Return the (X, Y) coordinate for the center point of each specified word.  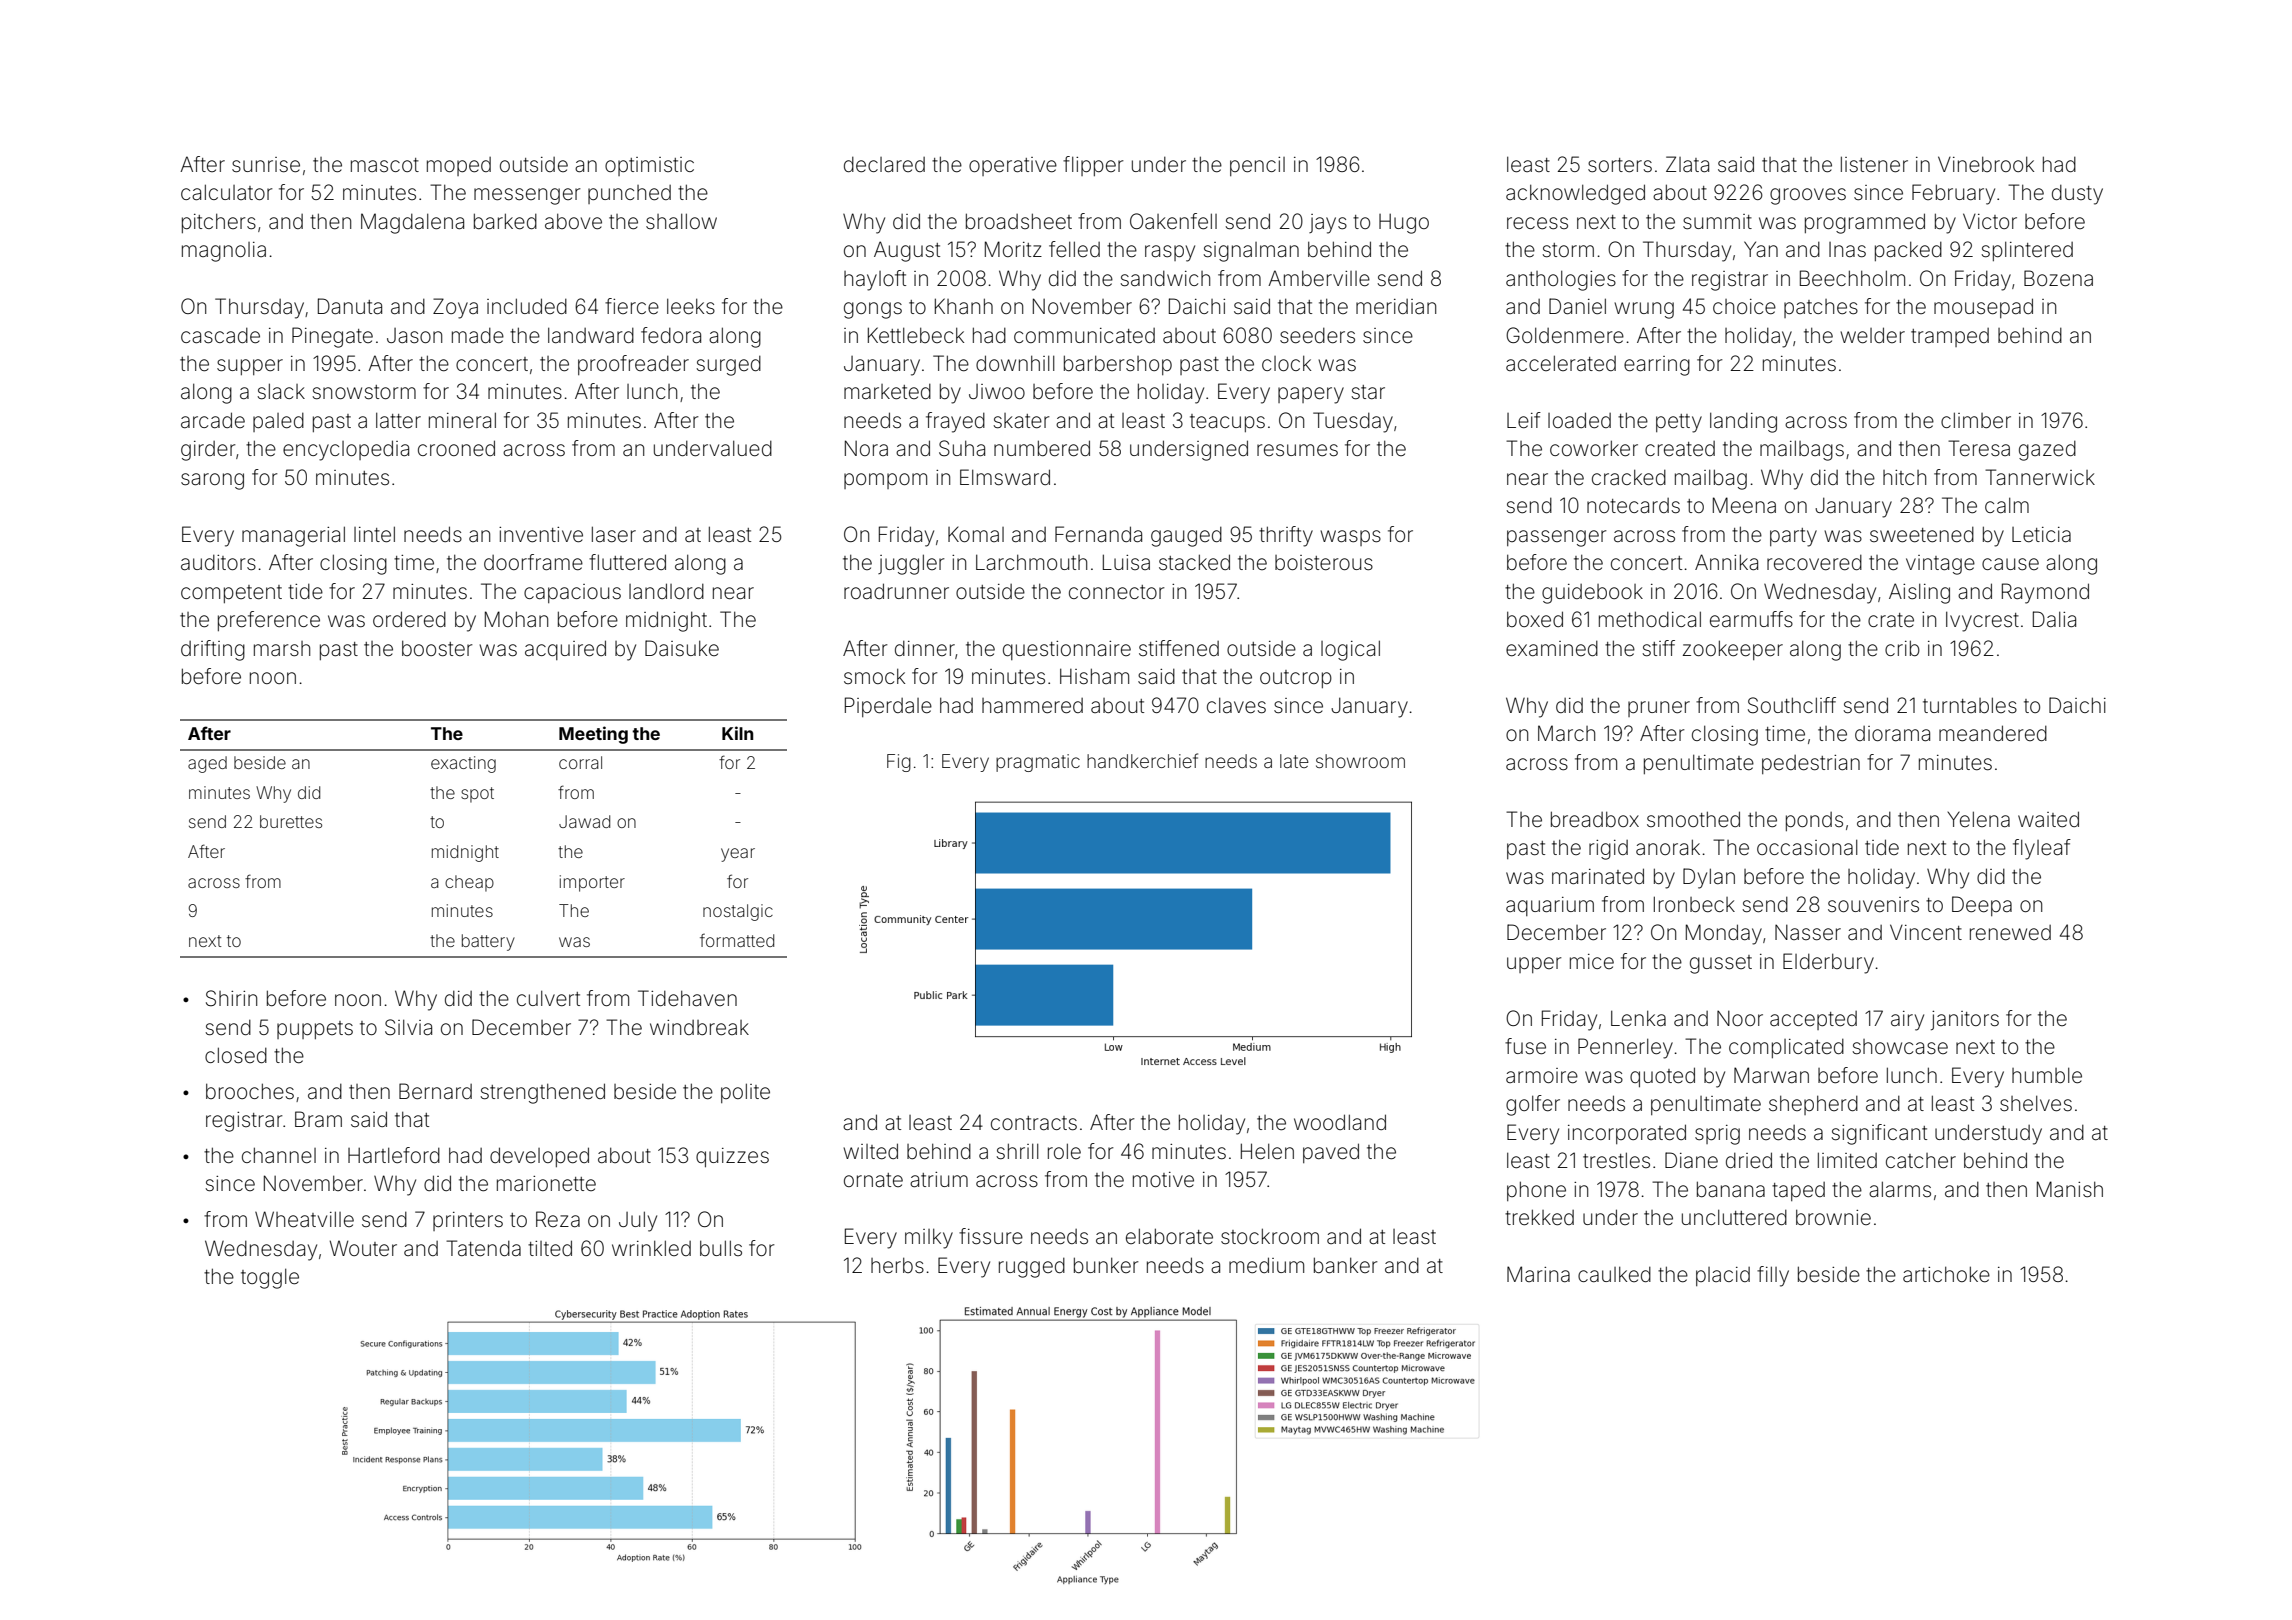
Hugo (1404, 224)
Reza (558, 1219)
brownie (1833, 1217)
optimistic (649, 166)
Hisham (1094, 676)
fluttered (627, 562)
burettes (291, 821)
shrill (1018, 1151)
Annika (1726, 562)
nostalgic (738, 912)
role (1064, 1151)
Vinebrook (1986, 164)
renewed (2010, 933)
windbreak (699, 1028)
